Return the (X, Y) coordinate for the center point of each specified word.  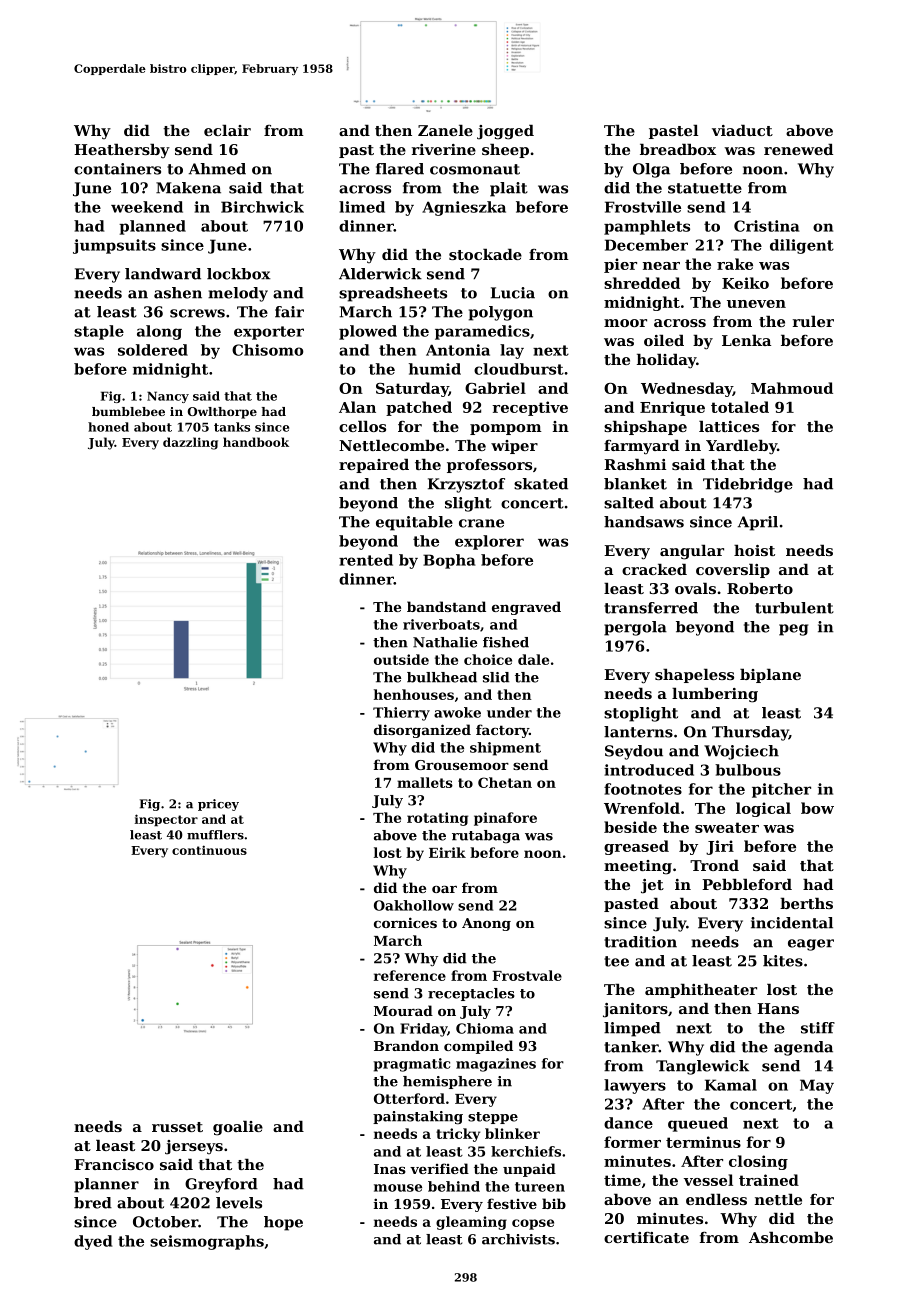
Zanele (445, 130)
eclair (227, 130)
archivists (518, 1239)
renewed (798, 149)
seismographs (207, 1242)
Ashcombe (791, 1237)
